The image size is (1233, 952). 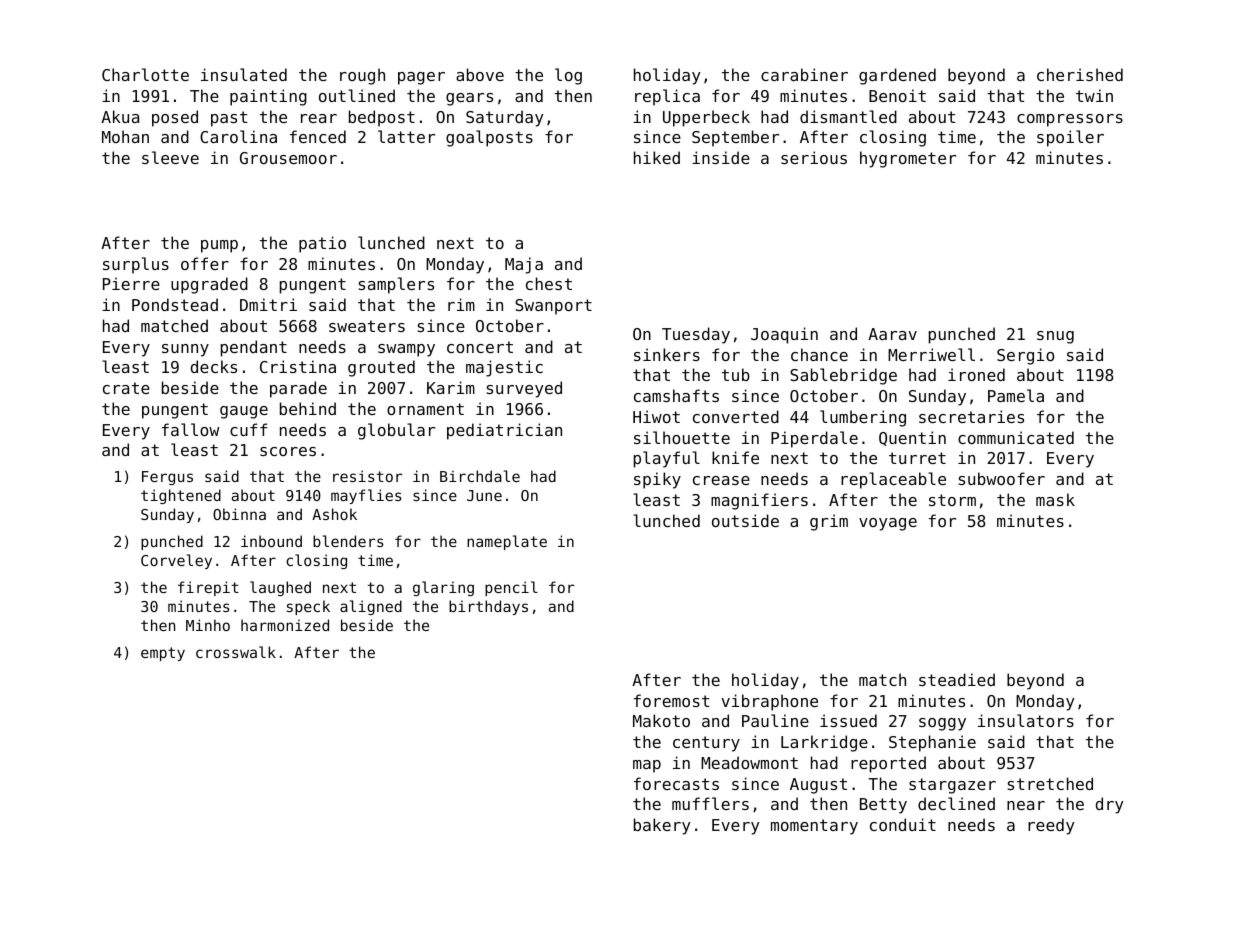 What do you see at coordinates (190, 429) in the screenshot?
I see `fallow` at bounding box center [190, 429].
